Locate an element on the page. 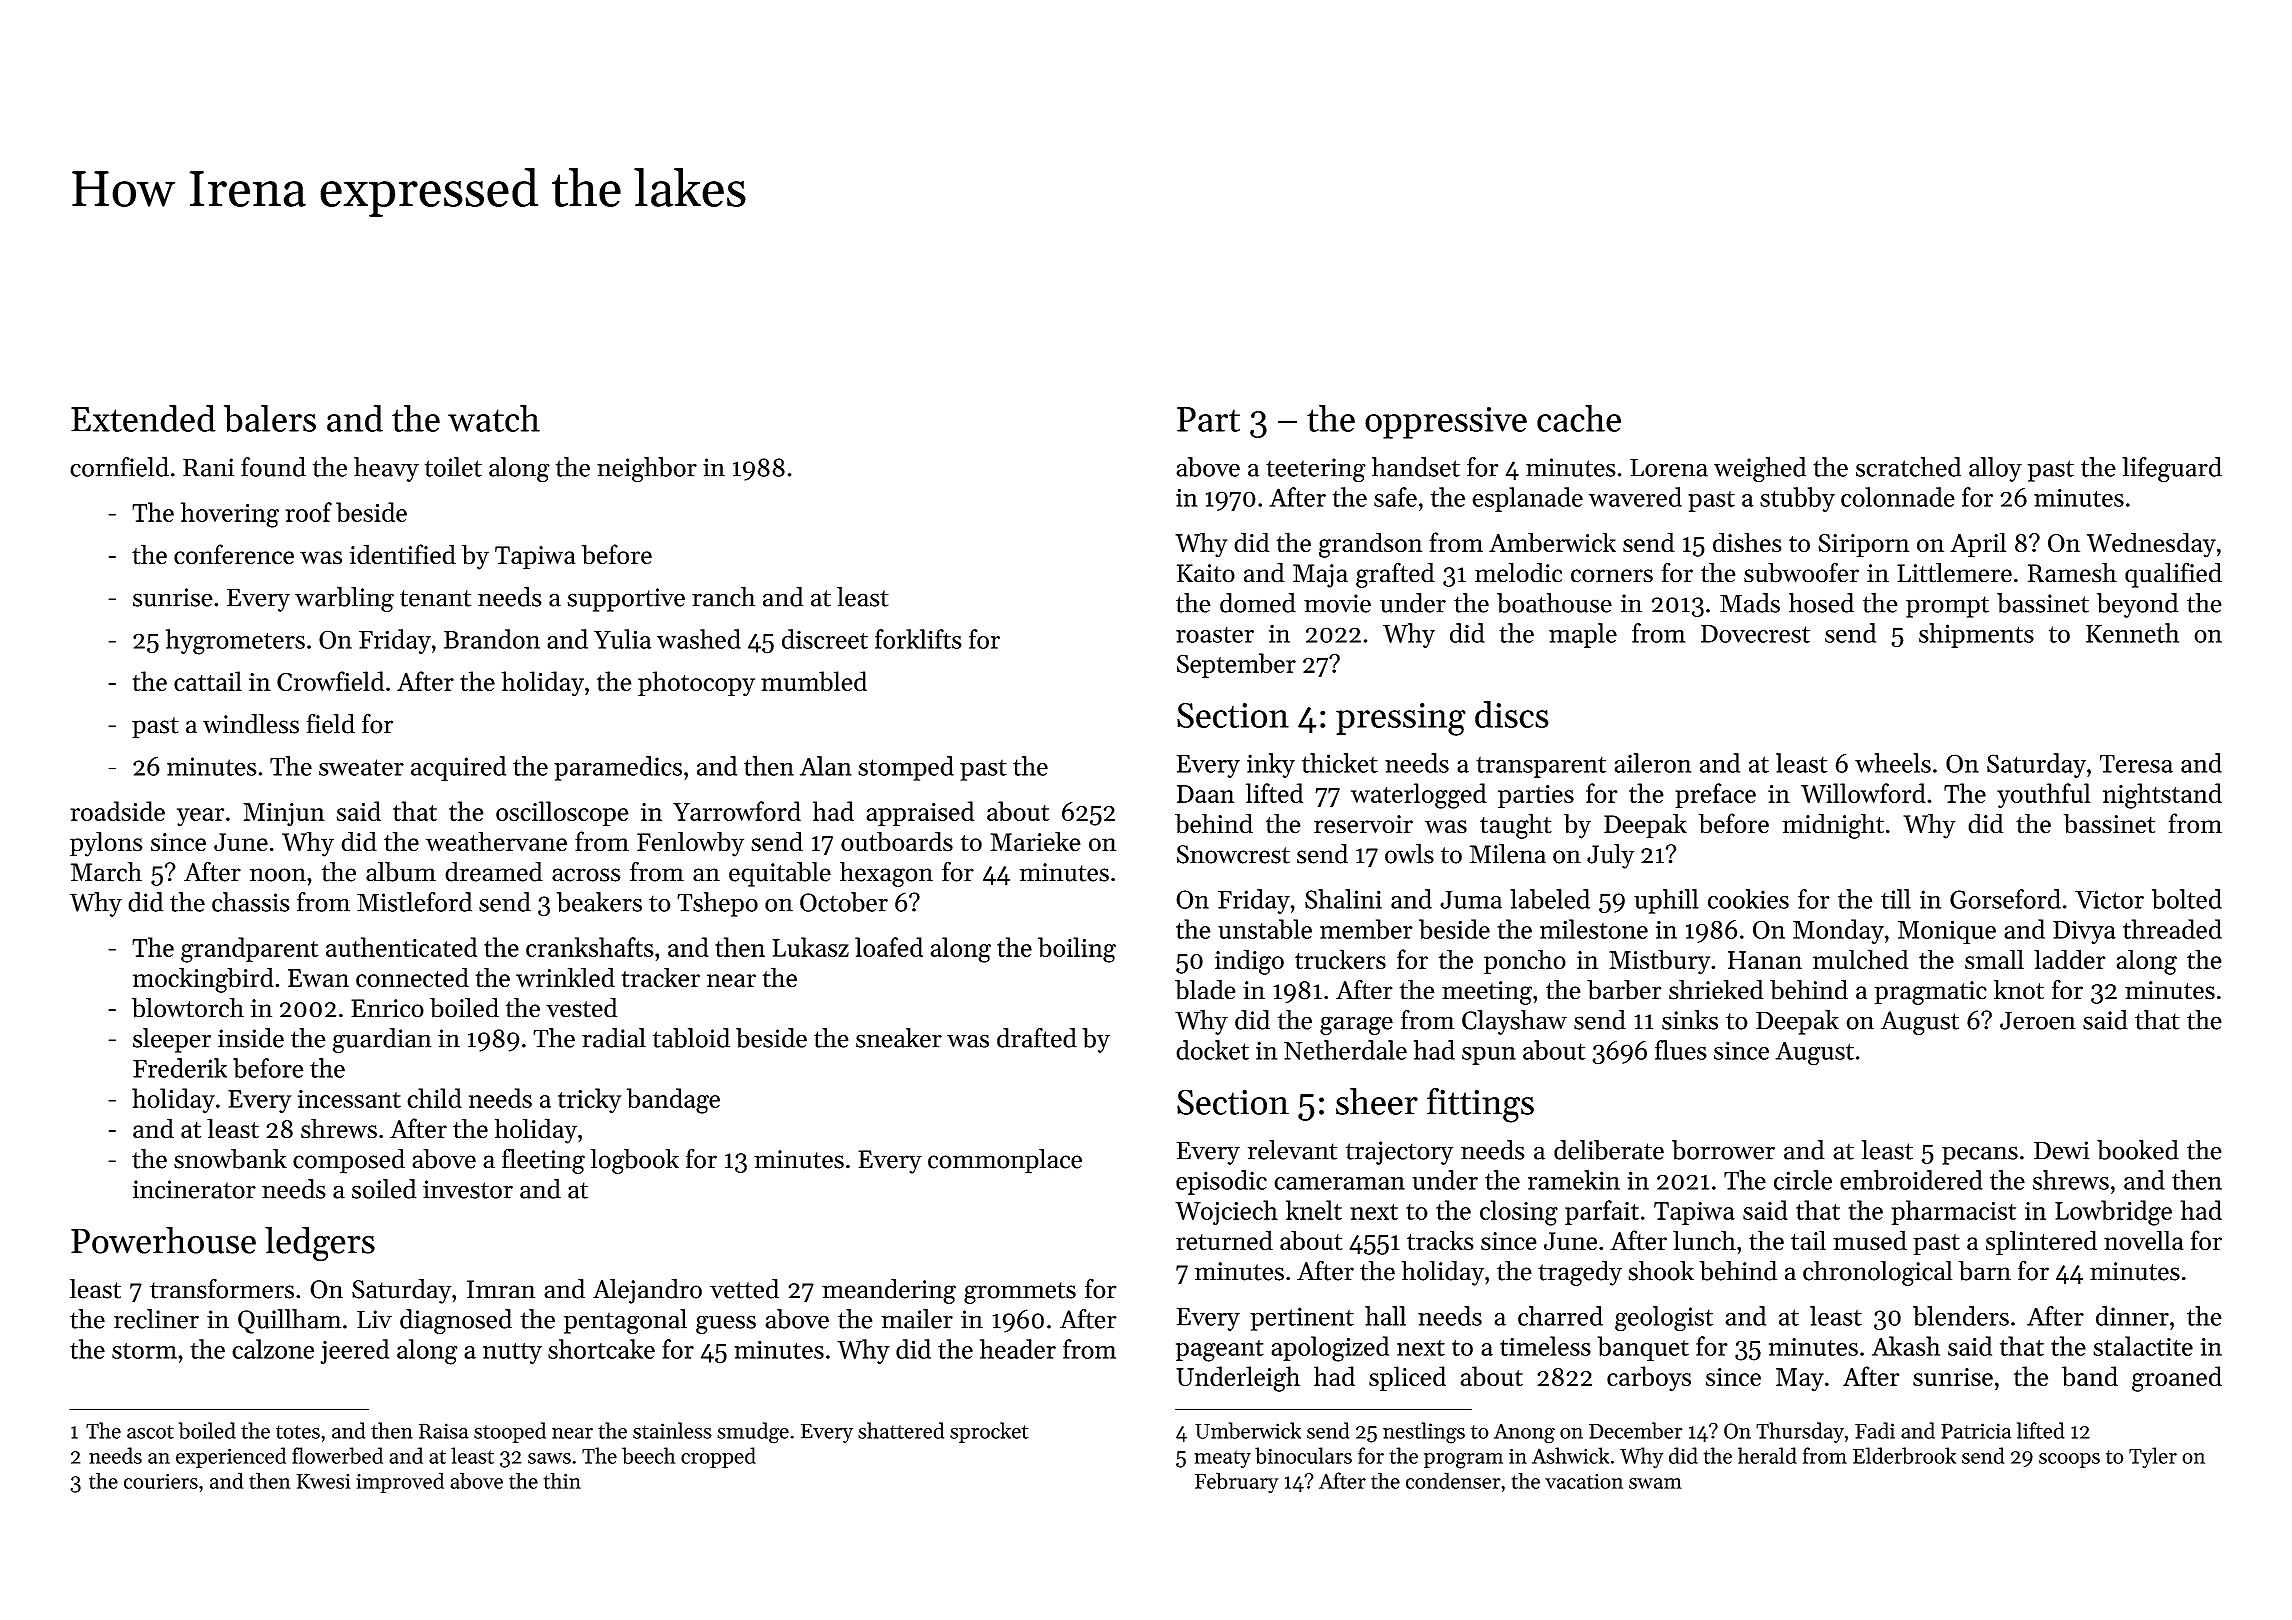  teetering is located at coordinates (1316, 470).
